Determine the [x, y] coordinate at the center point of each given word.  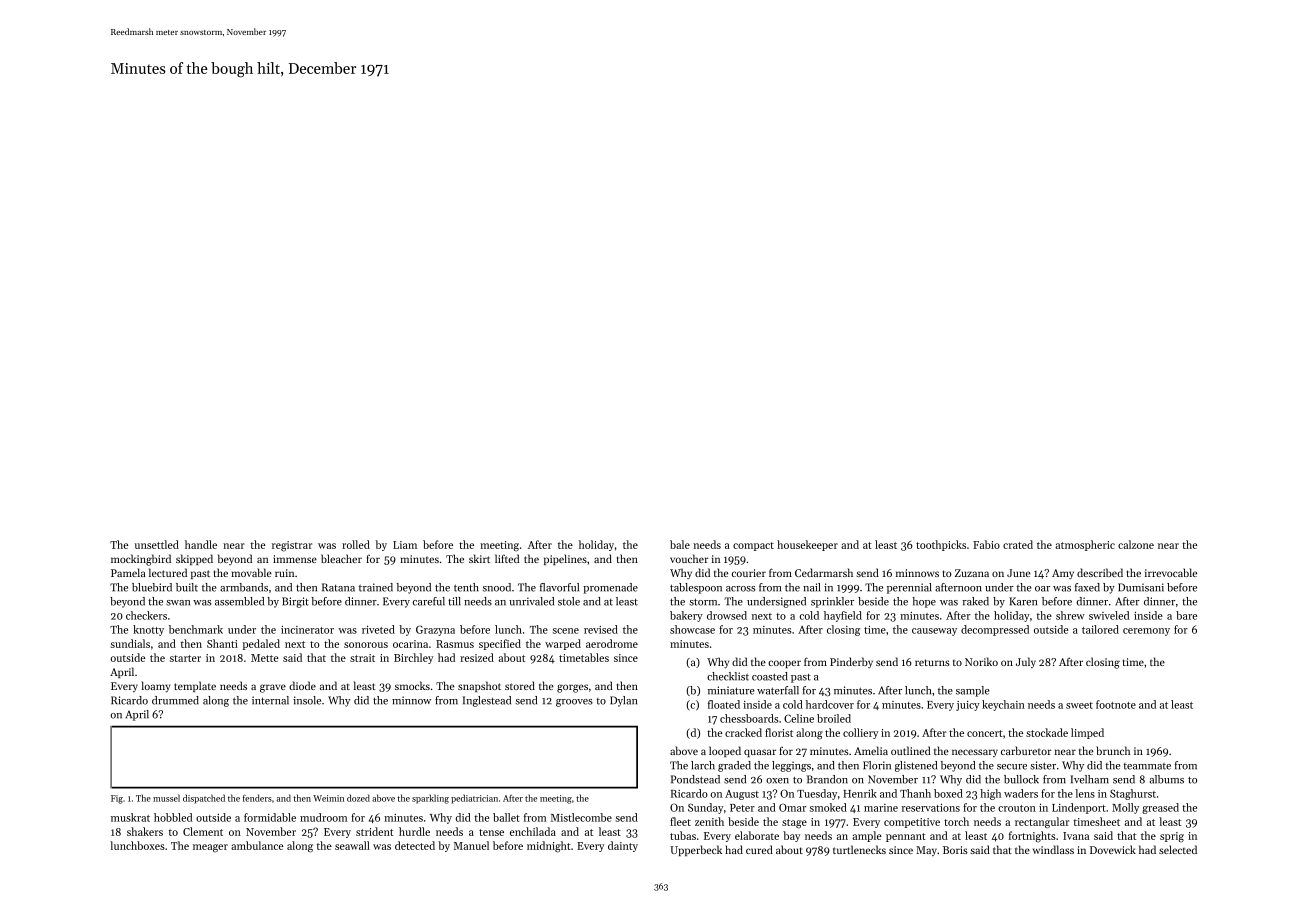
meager [210, 848]
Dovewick [1113, 849]
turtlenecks [859, 849]
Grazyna [435, 630]
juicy [968, 706]
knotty [148, 630]
